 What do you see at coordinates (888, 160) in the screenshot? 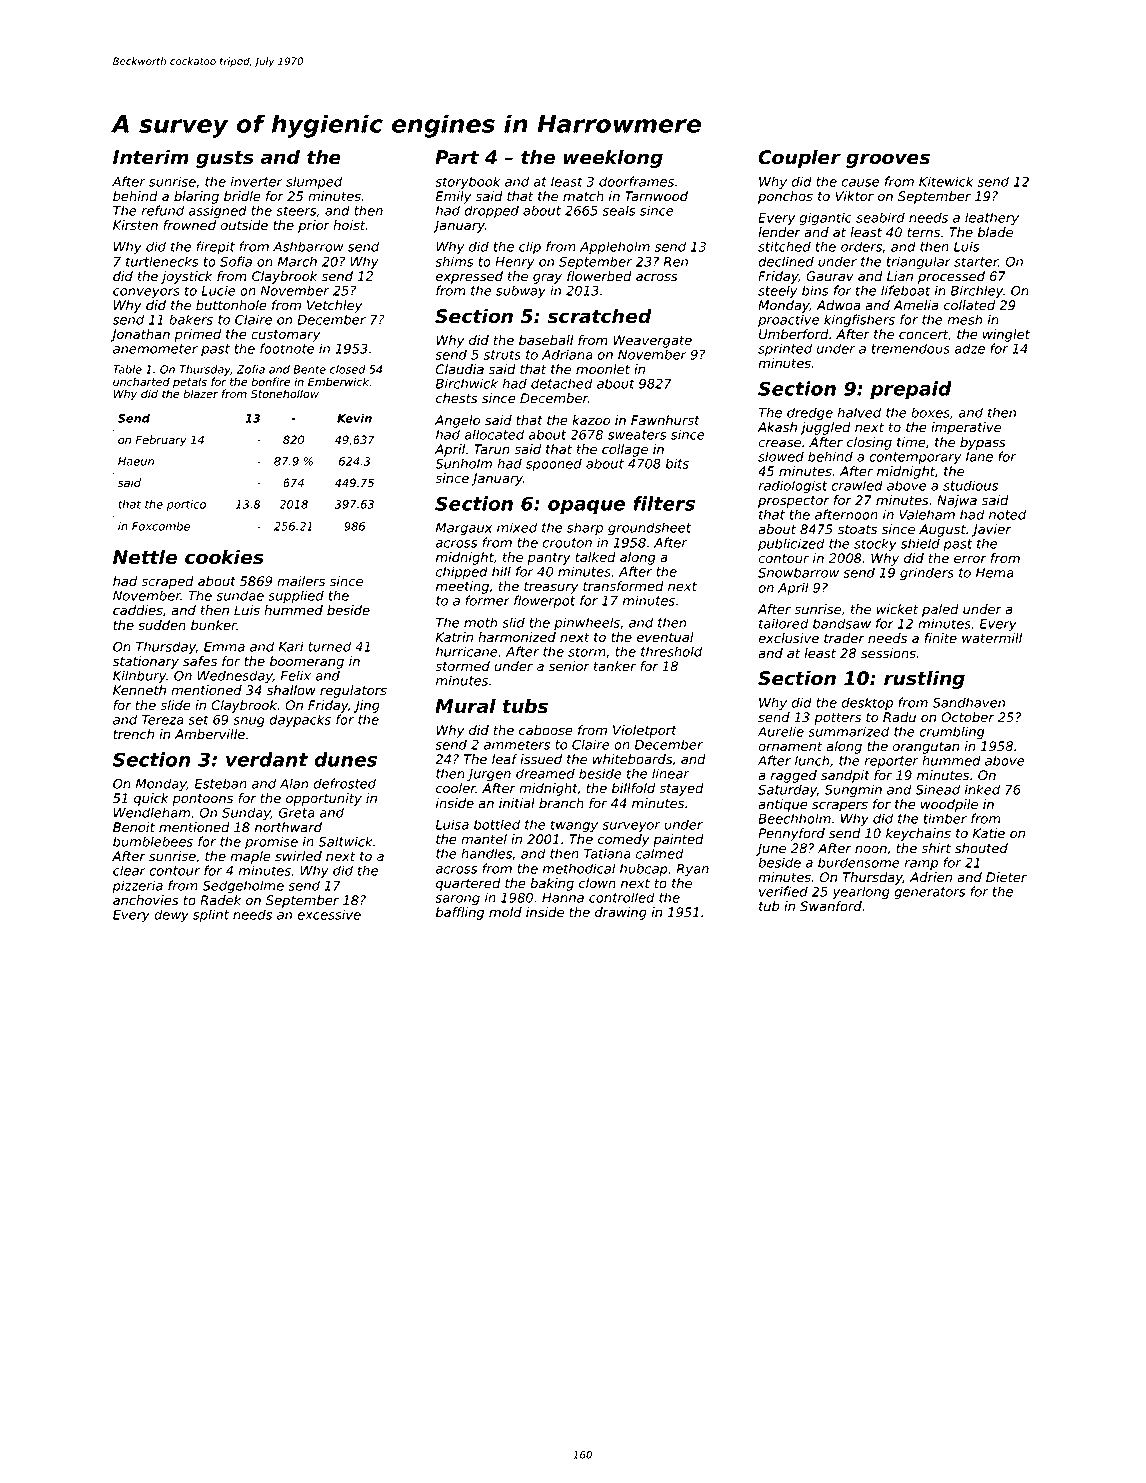
I see `grooves` at bounding box center [888, 160].
